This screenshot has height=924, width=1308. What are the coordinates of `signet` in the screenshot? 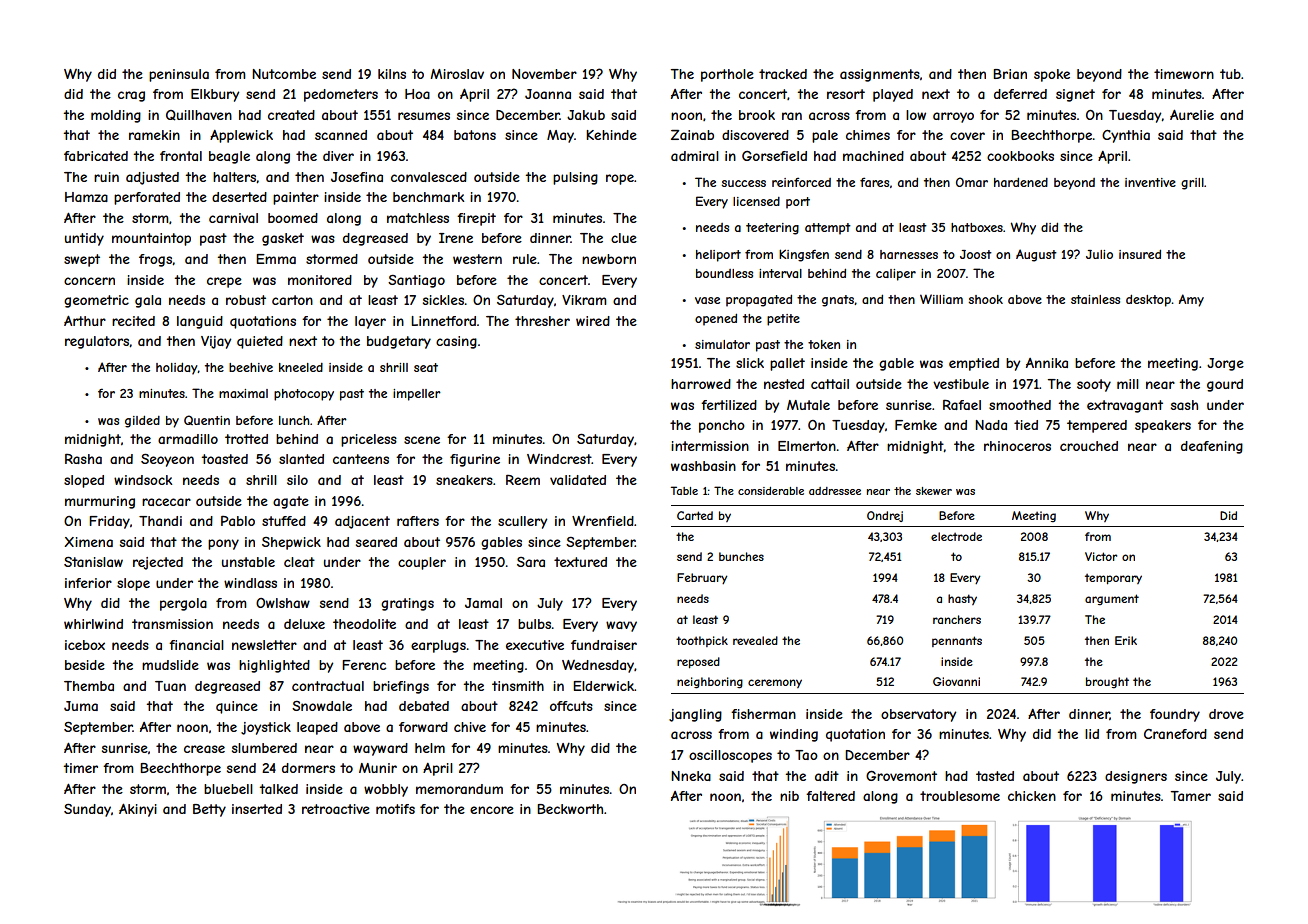 It's located at (1075, 95).
